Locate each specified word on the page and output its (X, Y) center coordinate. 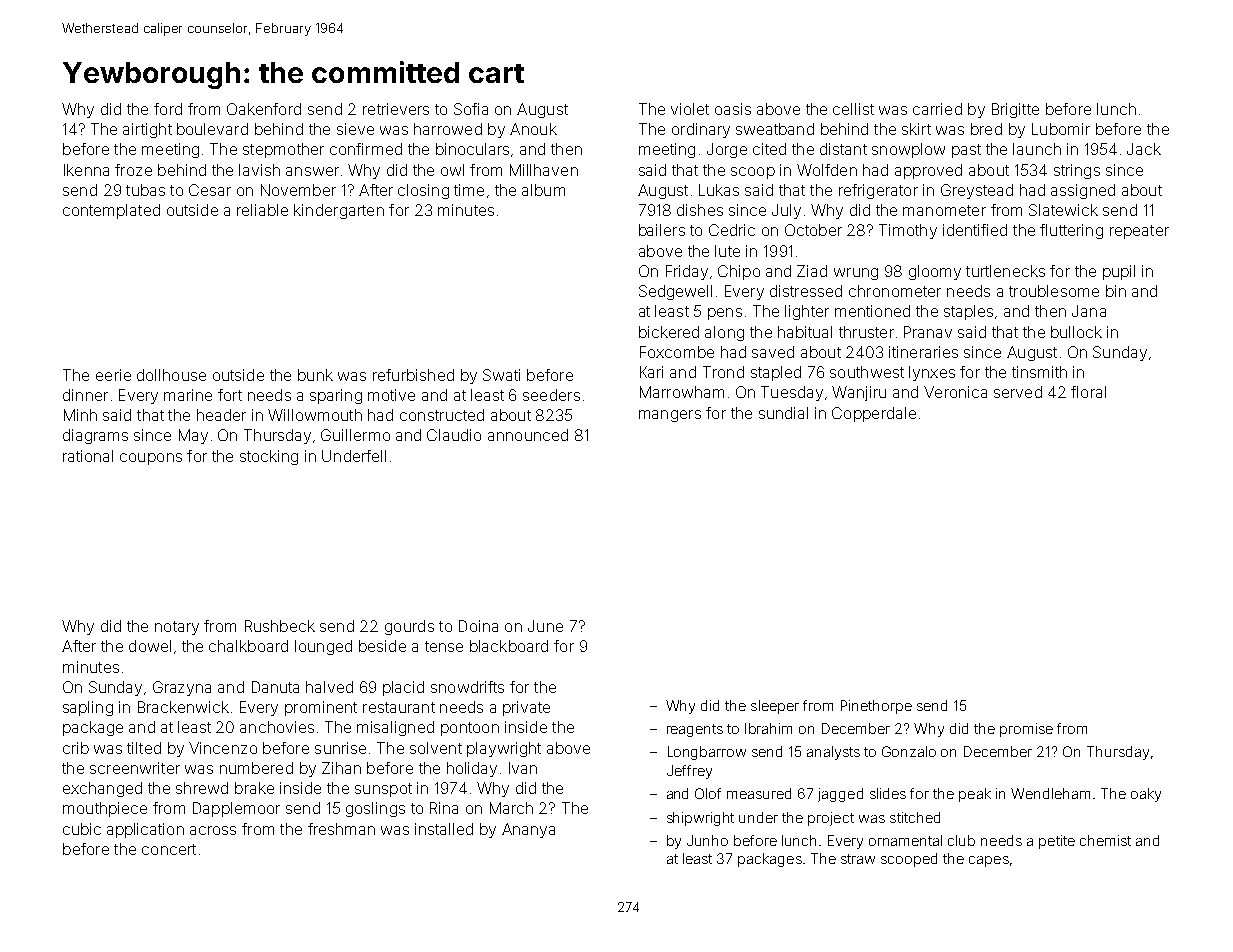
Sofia (471, 109)
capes (989, 861)
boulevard (212, 129)
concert (169, 849)
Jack (1144, 149)
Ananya (528, 830)
